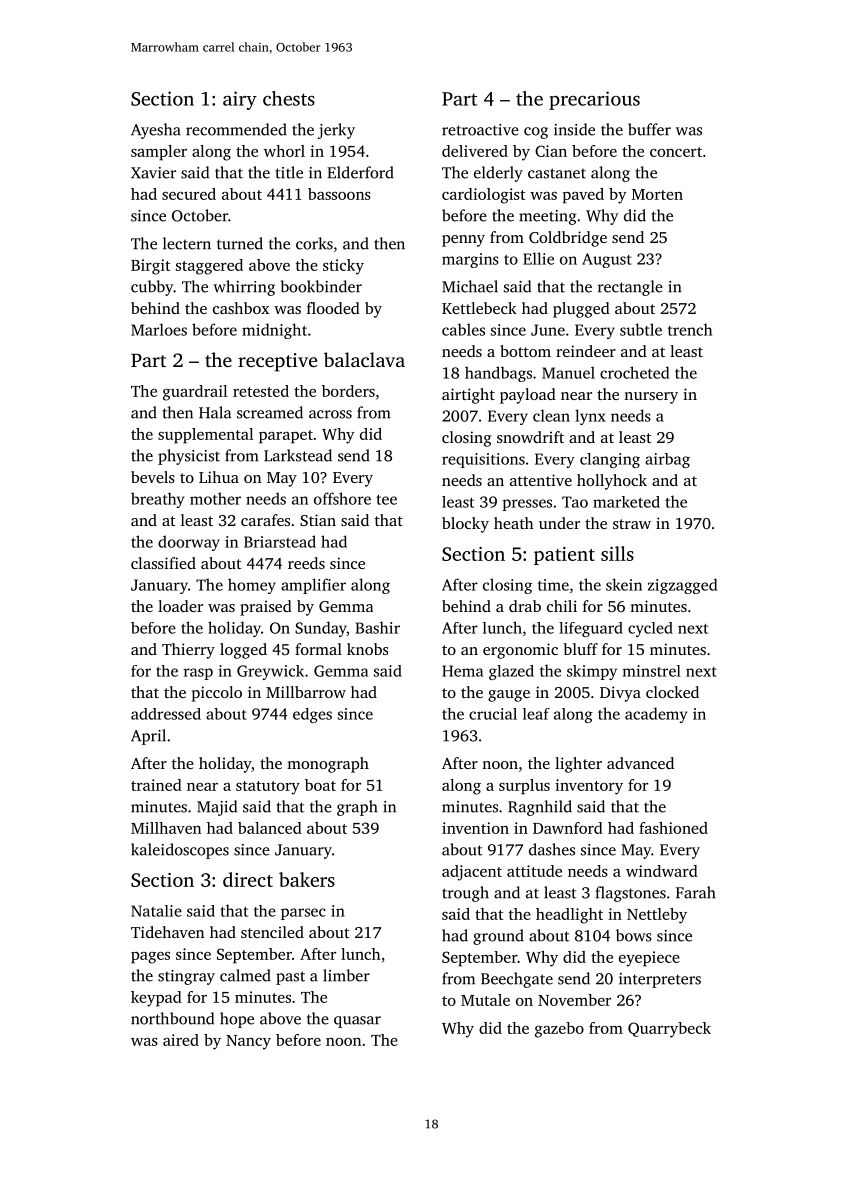  I want to click on blocky, so click(465, 525).
